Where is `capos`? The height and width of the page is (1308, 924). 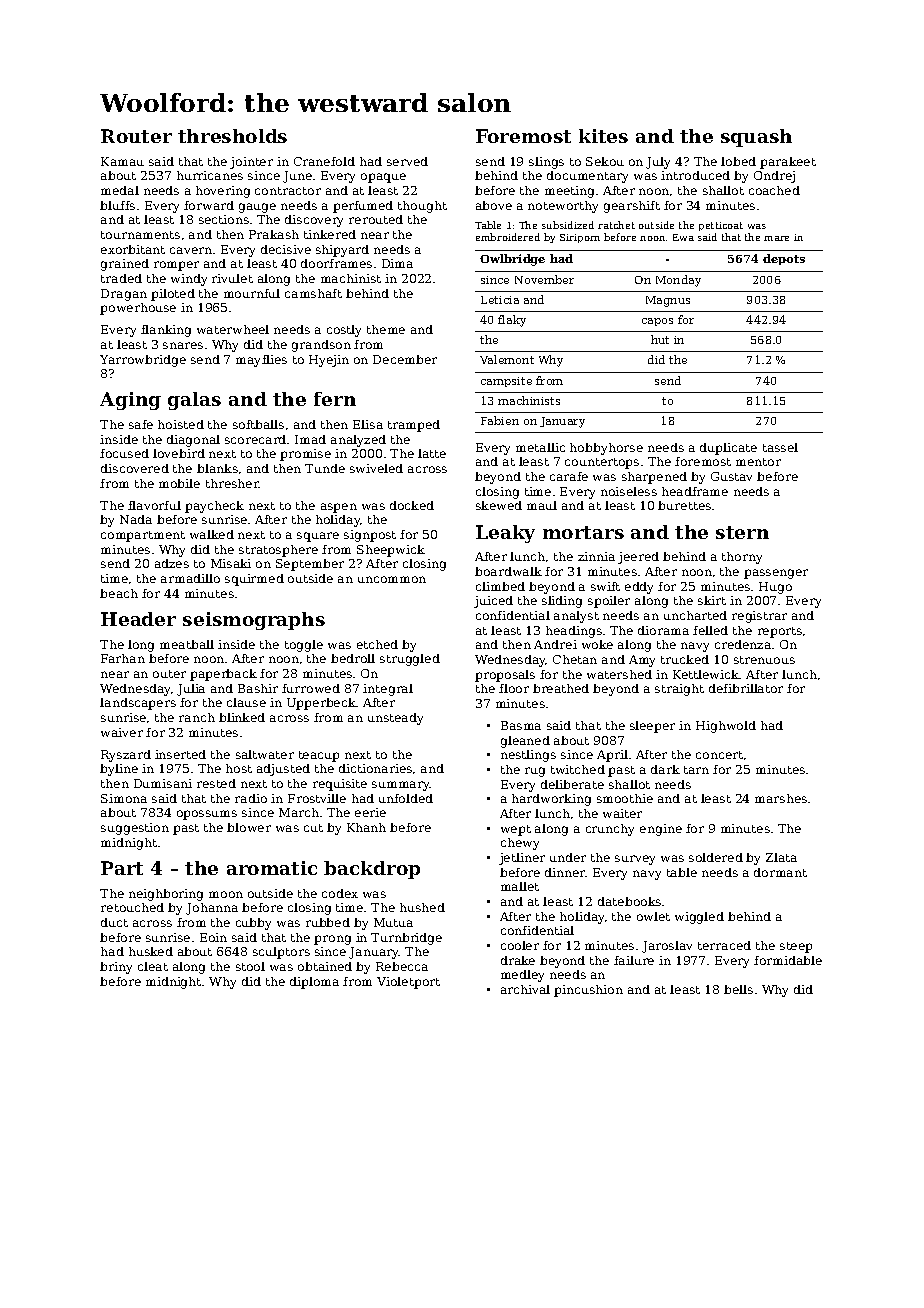
capos is located at coordinates (657, 322).
